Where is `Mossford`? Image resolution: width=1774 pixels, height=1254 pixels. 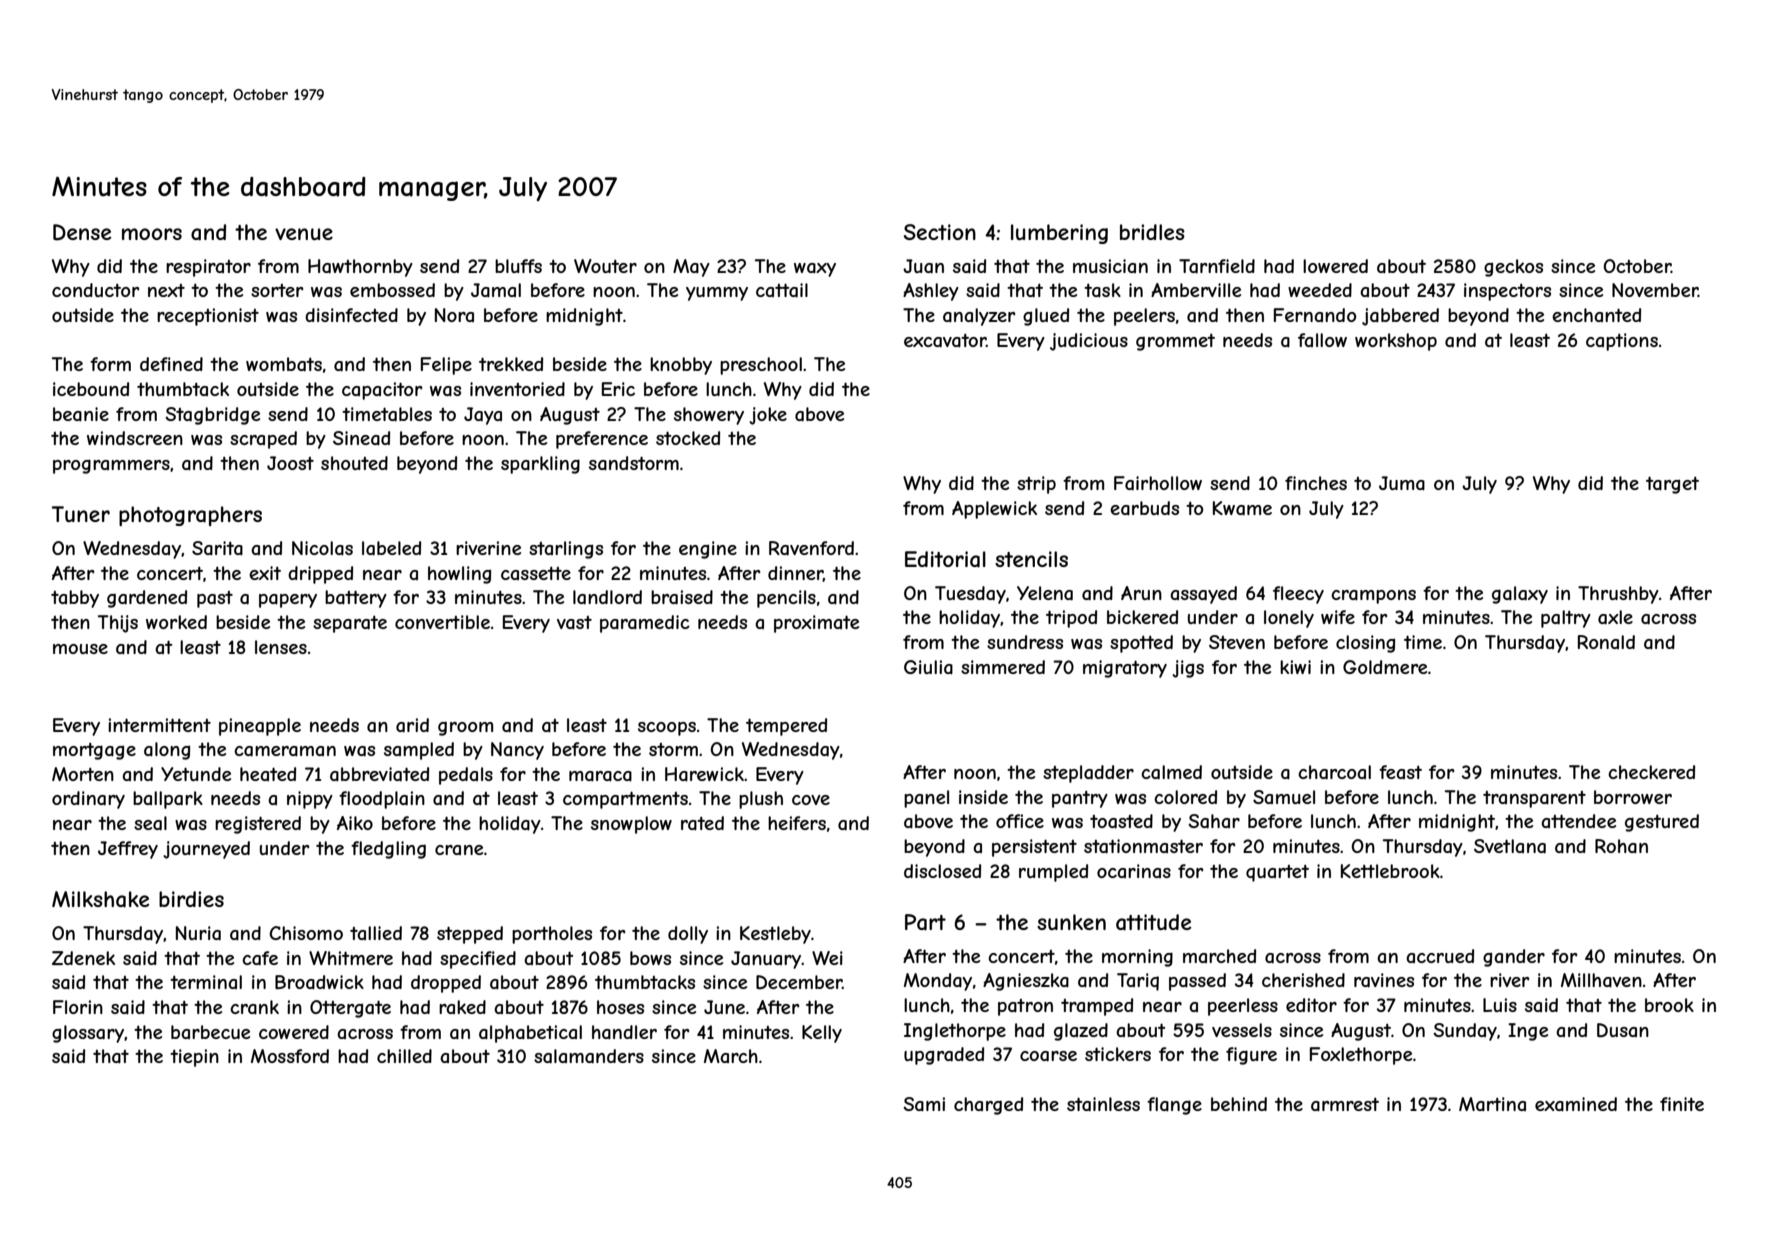
Mossford is located at coordinates (290, 1056).
